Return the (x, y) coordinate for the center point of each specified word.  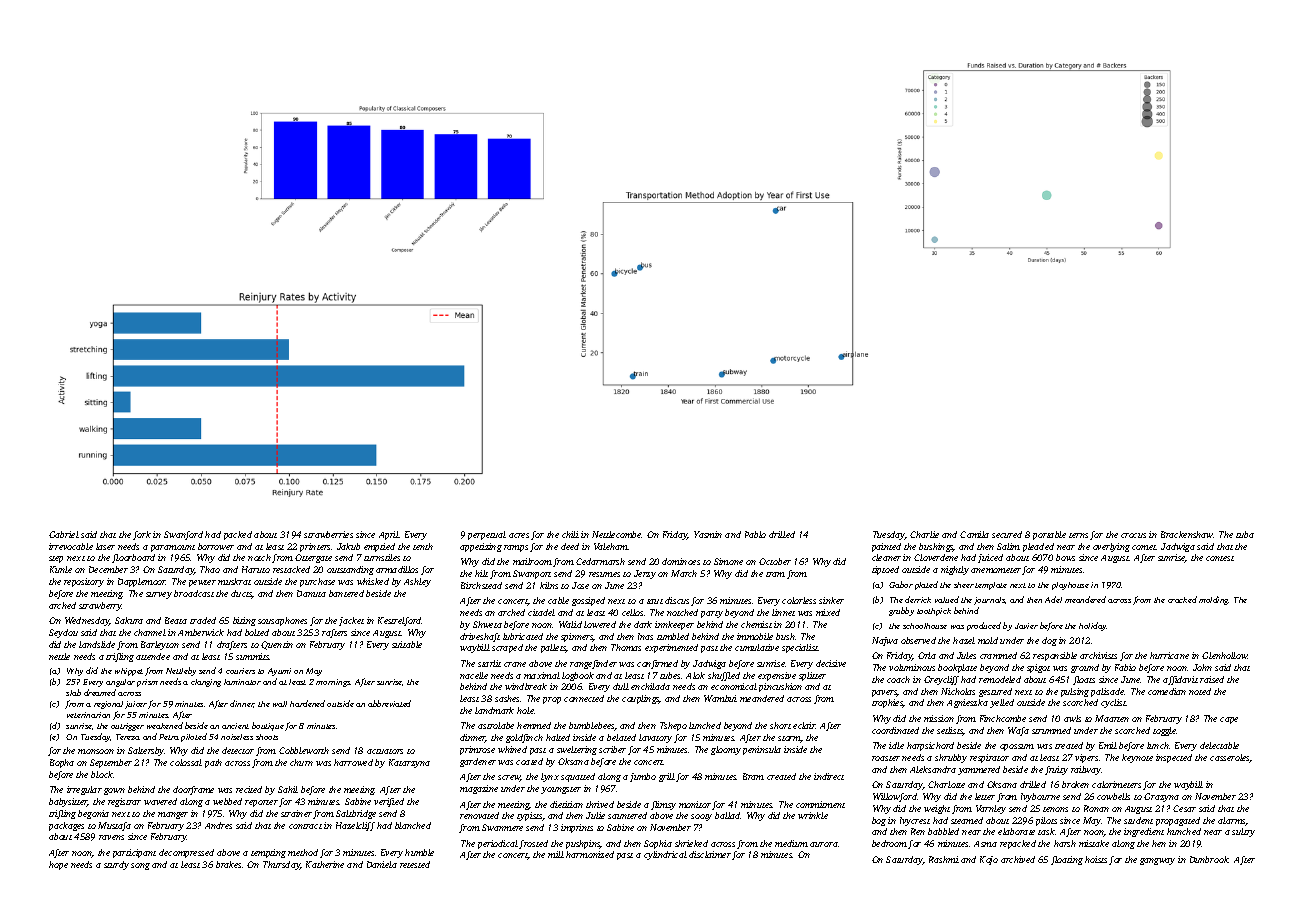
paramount (173, 548)
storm (789, 739)
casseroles (1230, 758)
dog (1049, 641)
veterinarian (88, 715)
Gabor (901, 584)
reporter (261, 803)
